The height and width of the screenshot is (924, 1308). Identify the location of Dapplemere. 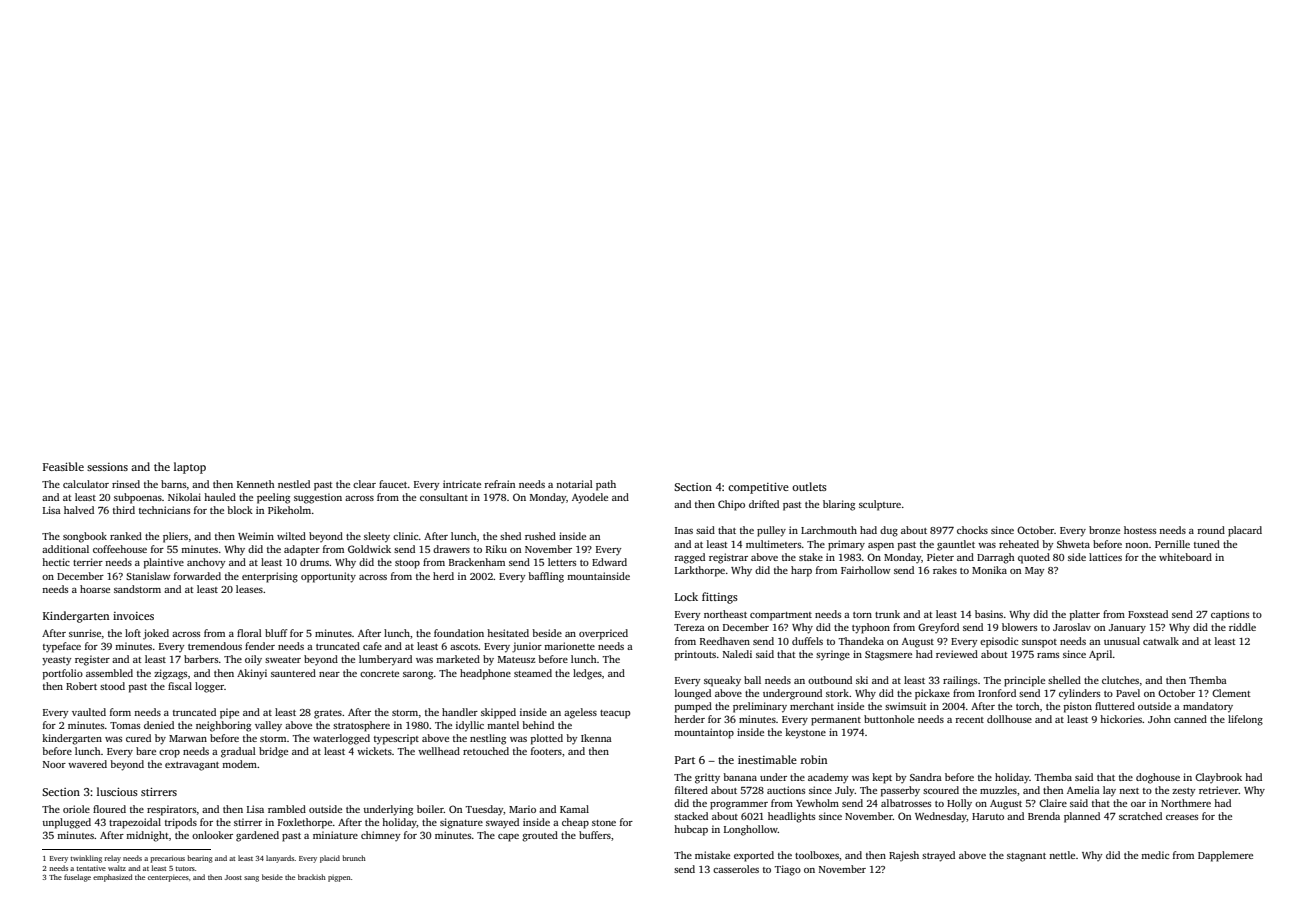
(1225, 856).
